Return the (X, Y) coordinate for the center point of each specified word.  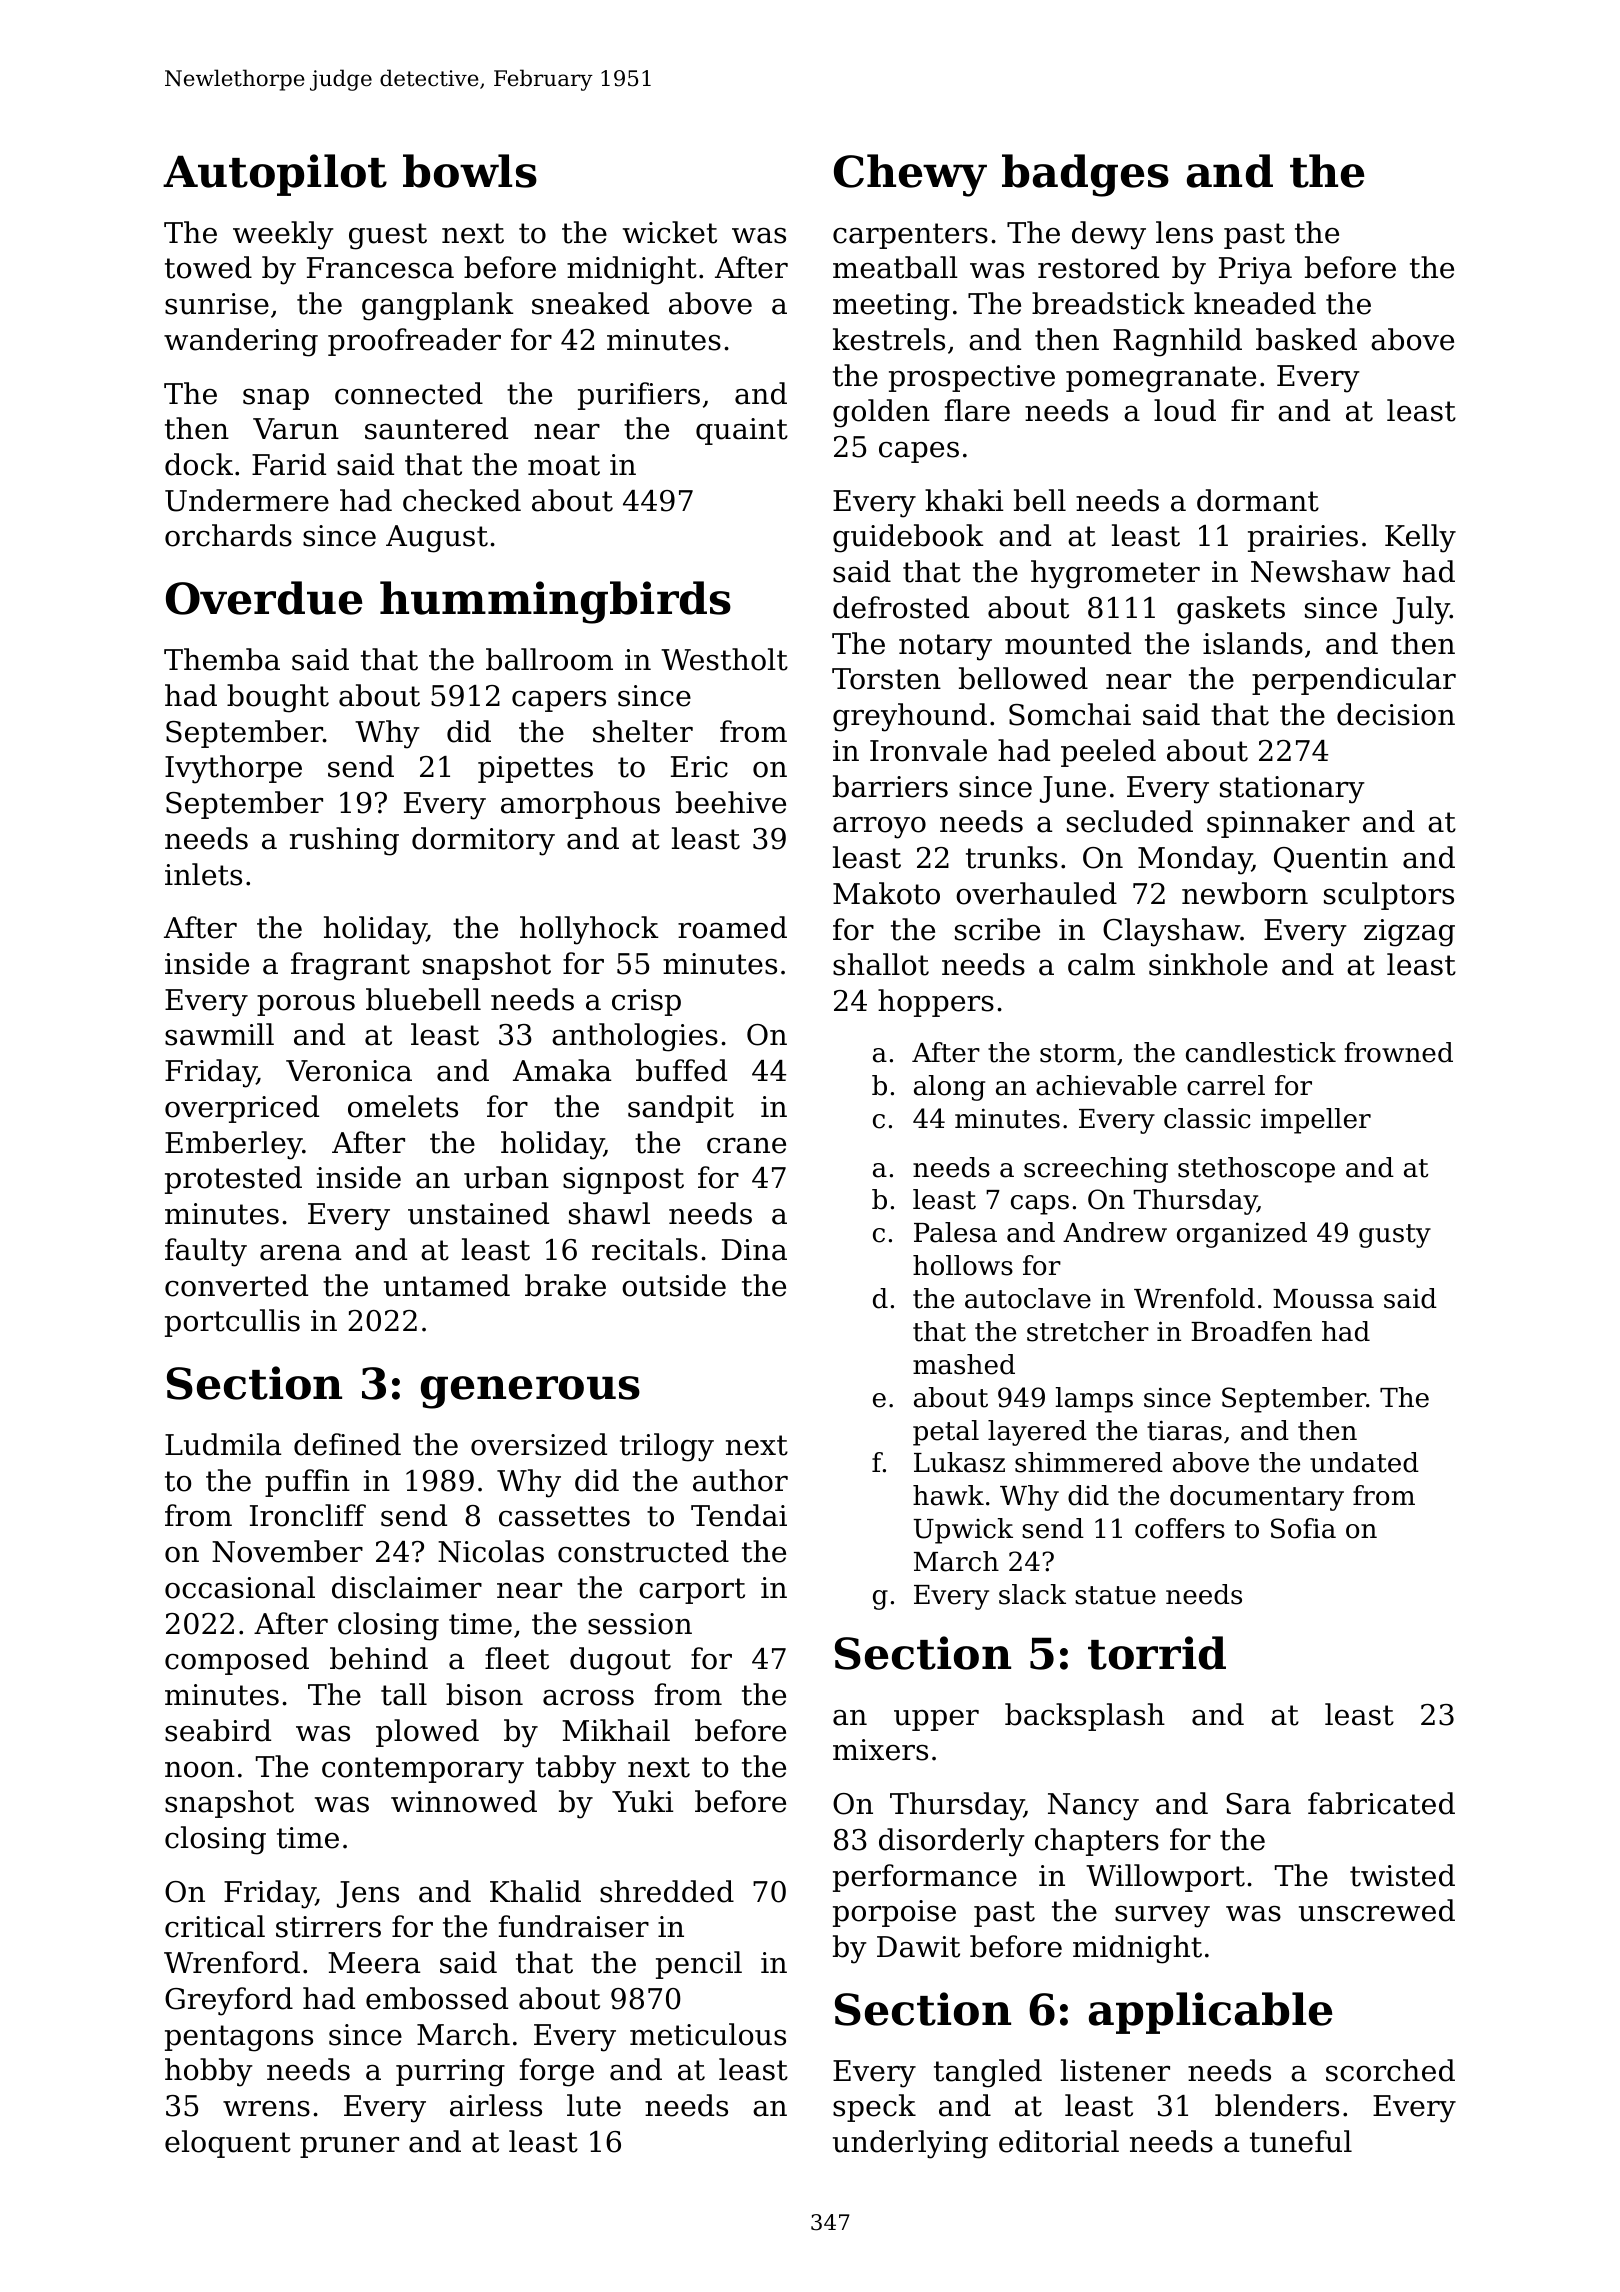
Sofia (1303, 1528)
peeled (1108, 753)
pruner (349, 2147)
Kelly (1420, 538)
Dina (754, 1250)
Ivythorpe (233, 769)
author (740, 1480)
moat (564, 465)
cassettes (564, 1516)
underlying (910, 2144)
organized (1242, 1235)
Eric (699, 767)
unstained (478, 1213)
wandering (241, 342)
